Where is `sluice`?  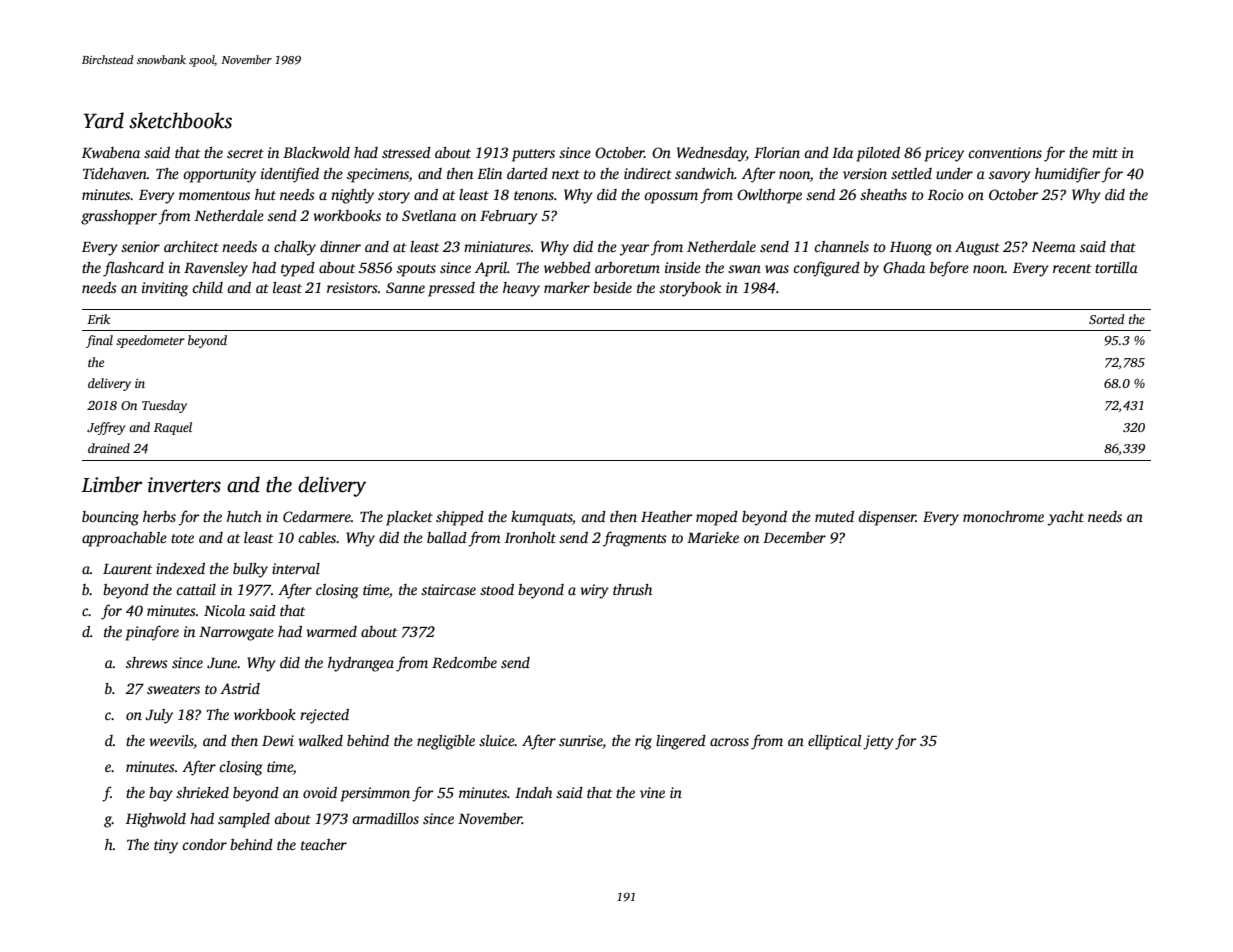
sluice is located at coordinates (497, 740).
